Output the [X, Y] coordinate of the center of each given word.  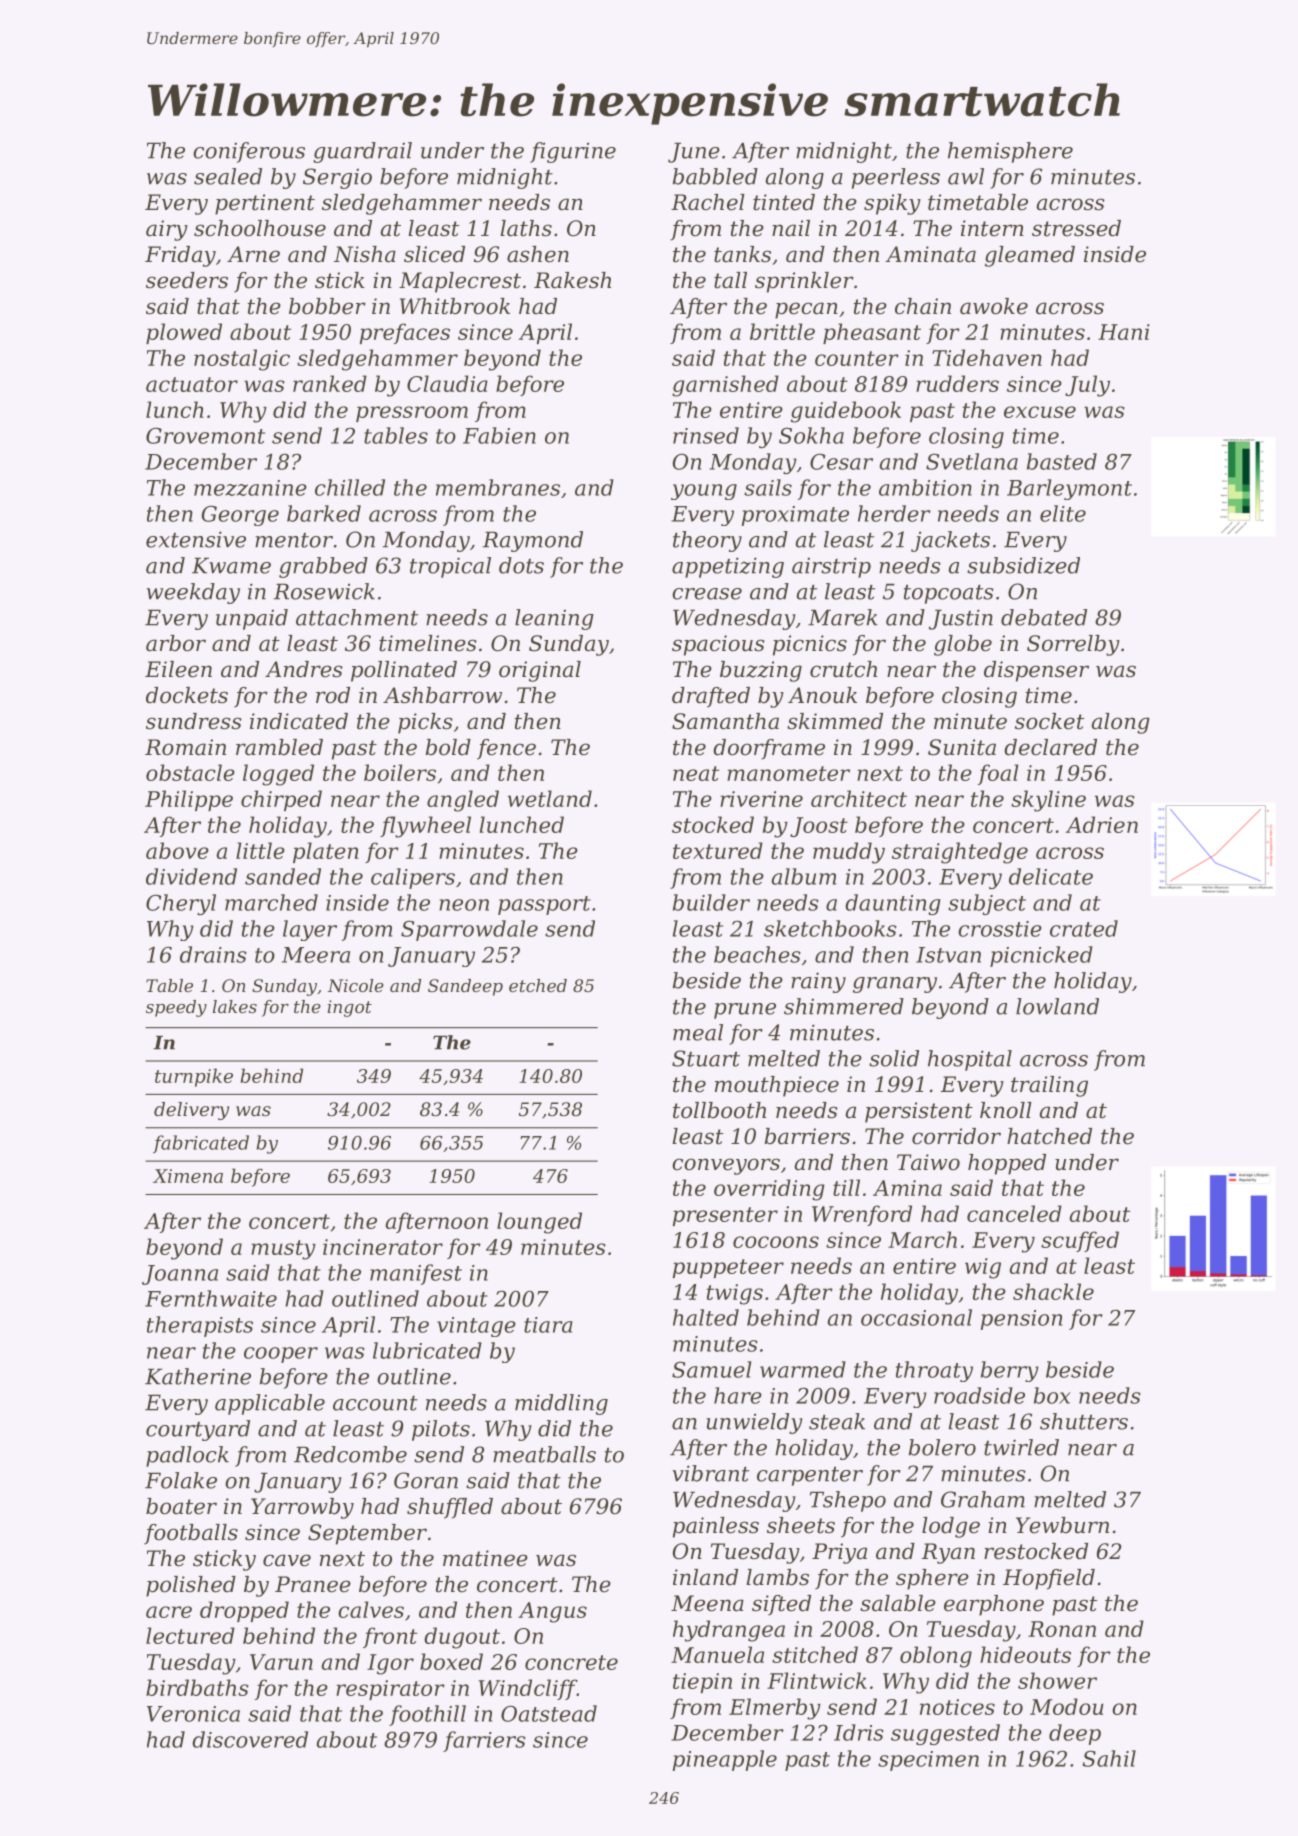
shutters [1084, 1421]
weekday [193, 593]
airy [167, 230]
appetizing [728, 567]
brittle [782, 331]
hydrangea [729, 1631]
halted [706, 1317]
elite [1063, 513]
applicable [270, 1404]
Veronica [193, 1714]
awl [966, 176]
